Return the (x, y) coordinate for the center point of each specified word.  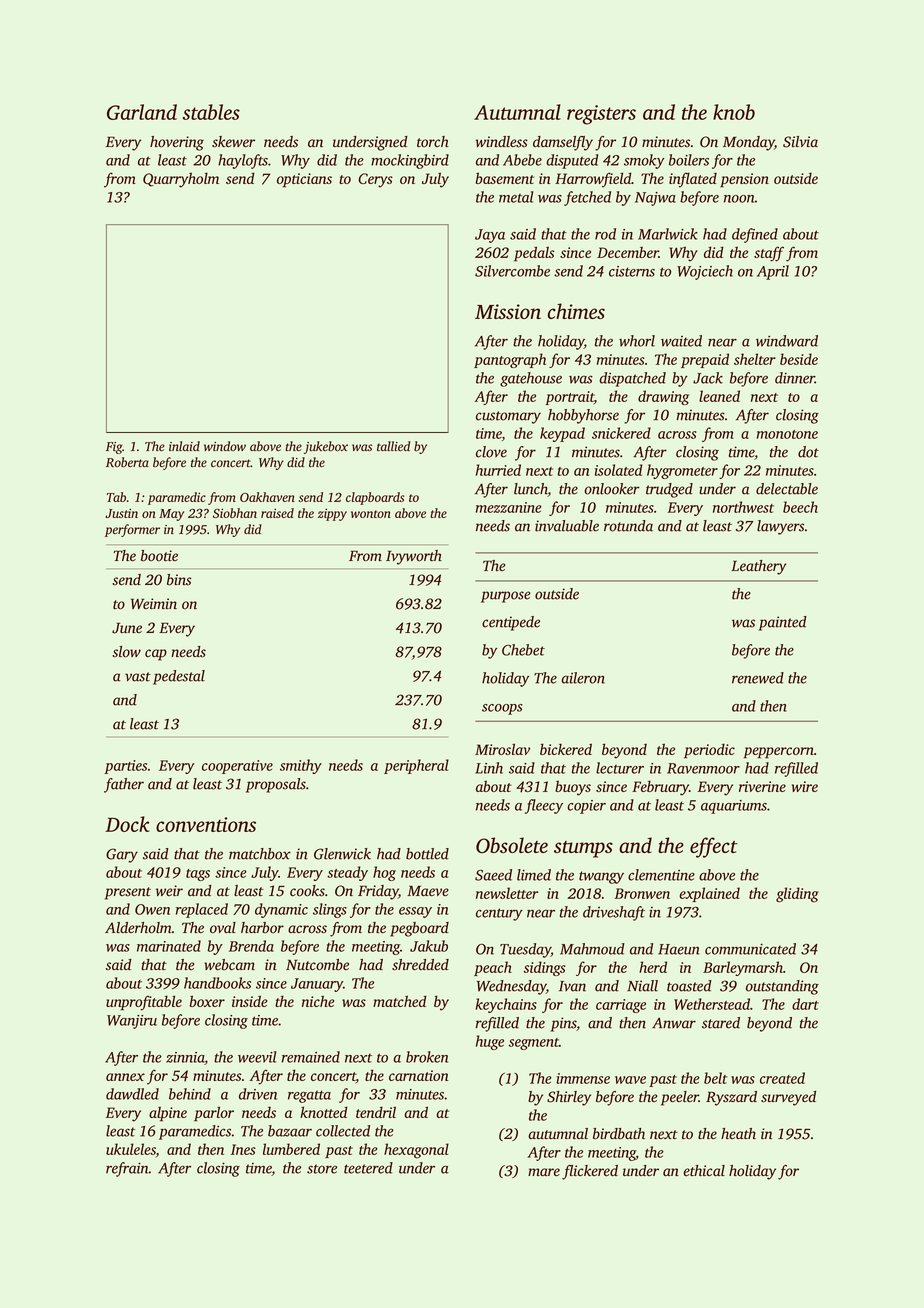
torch (433, 142)
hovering (177, 143)
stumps (583, 849)
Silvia (800, 142)
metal (516, 197)
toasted (689, 986)
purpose (506, 597)
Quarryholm (181, 180)
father (124, 785)
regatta (309, 1096)
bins (179, 580)
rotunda (628, 526)
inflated (693, 180)
